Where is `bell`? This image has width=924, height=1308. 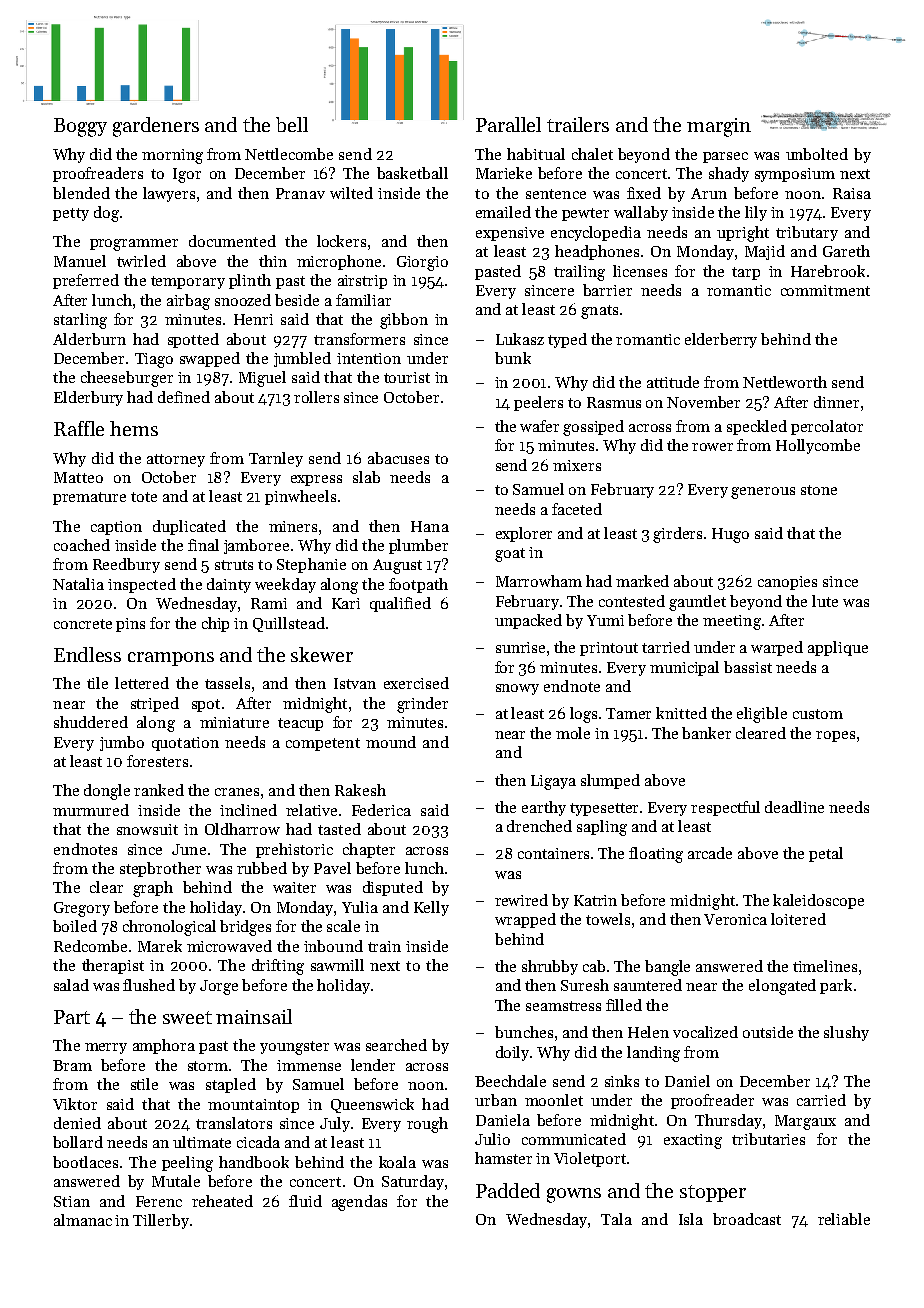 bell is located at coordinates (292, 124).
